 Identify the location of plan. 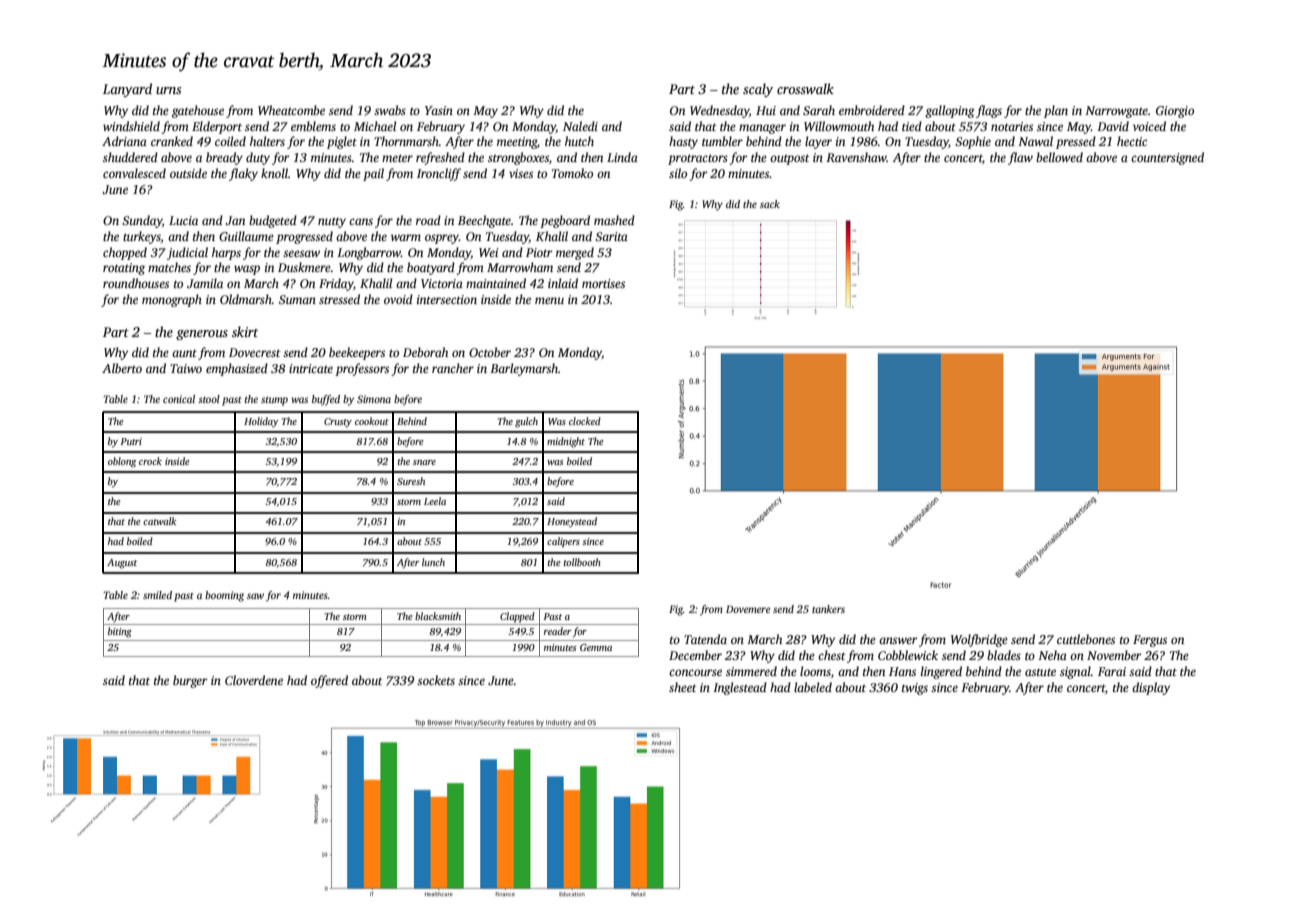
(1056, 111).
